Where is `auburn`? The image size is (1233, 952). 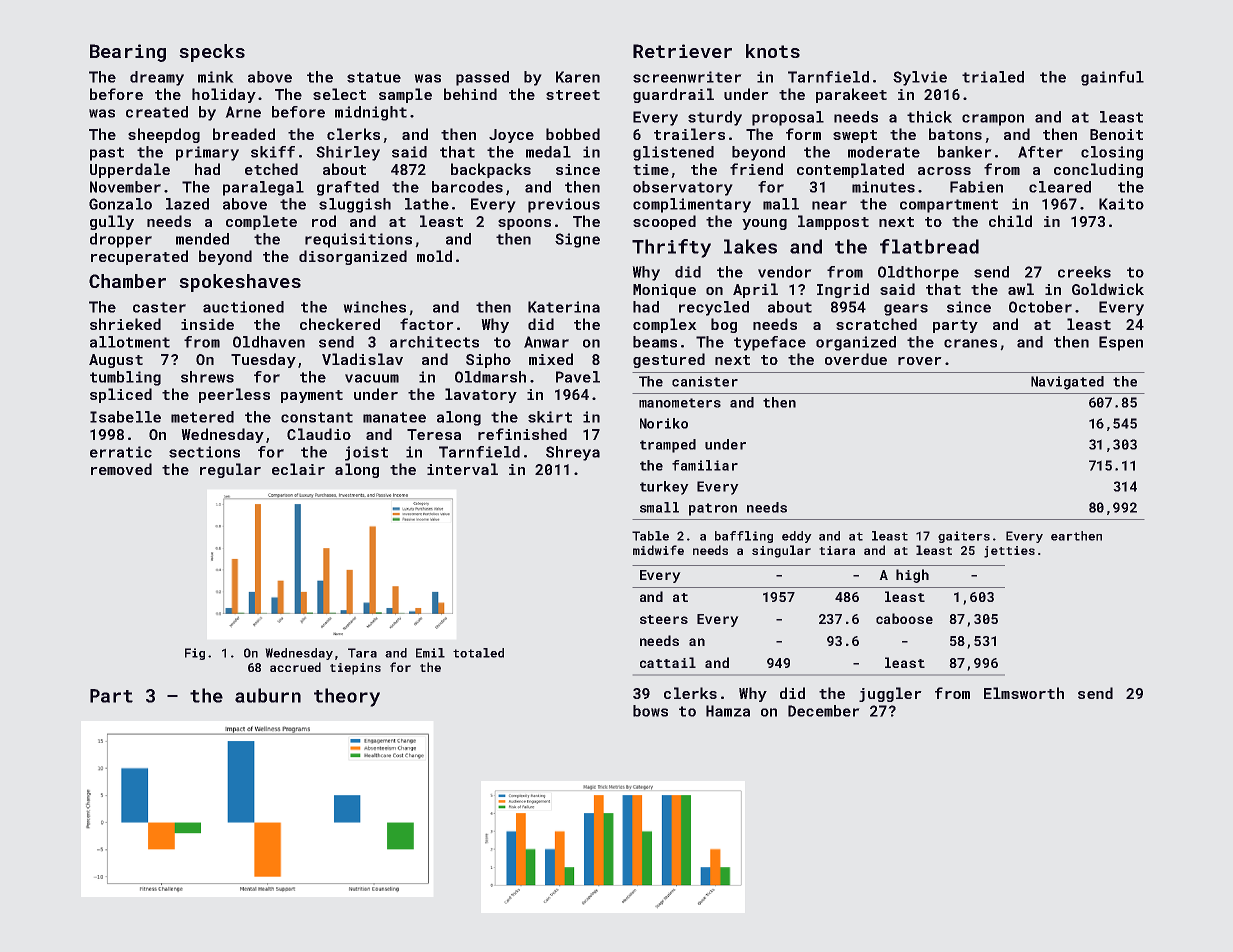 auburn is located at coordinates (268, 695).
